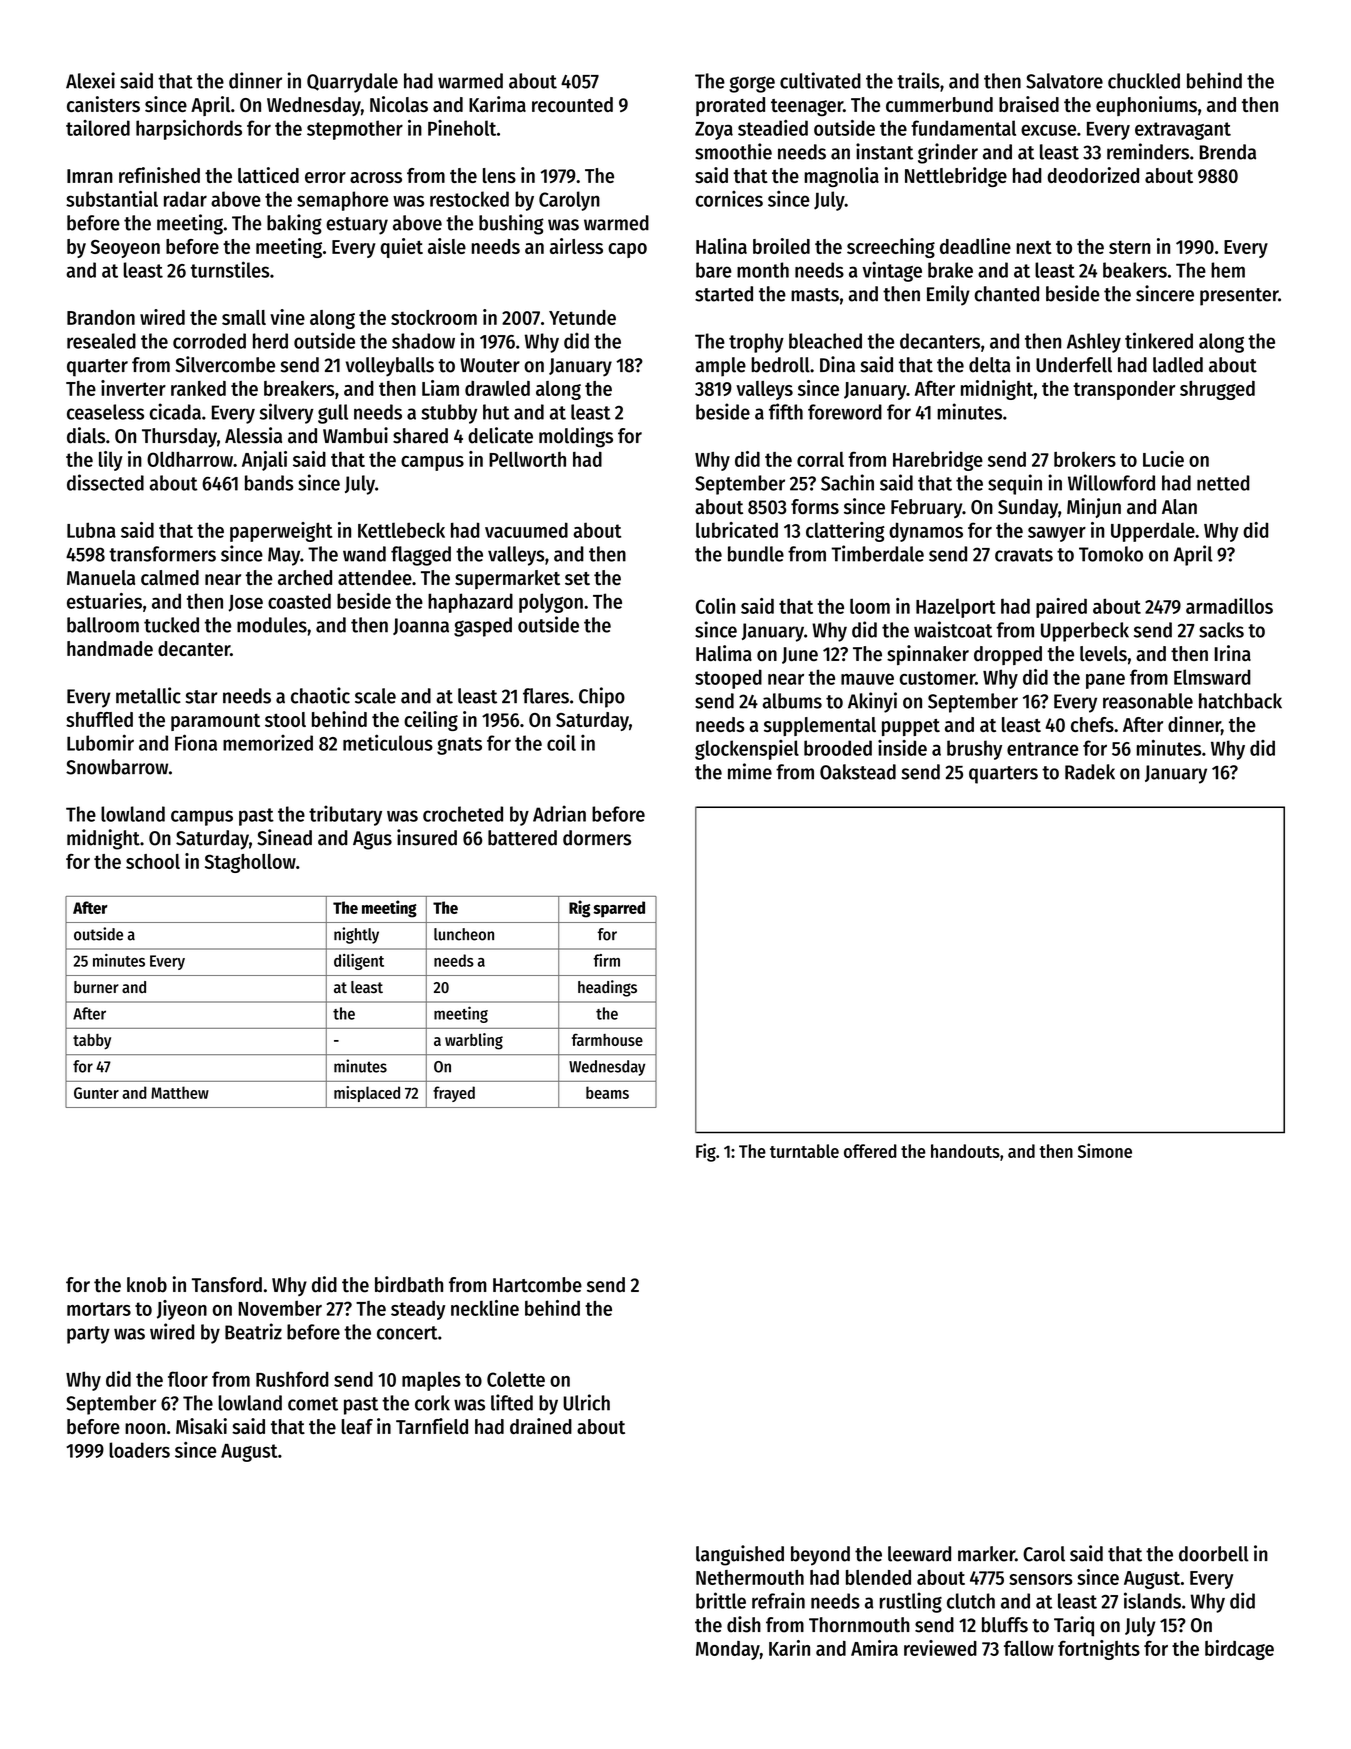 This screenshot has width=1351, height=1749. I want to click on delta, so click(990, 365).
